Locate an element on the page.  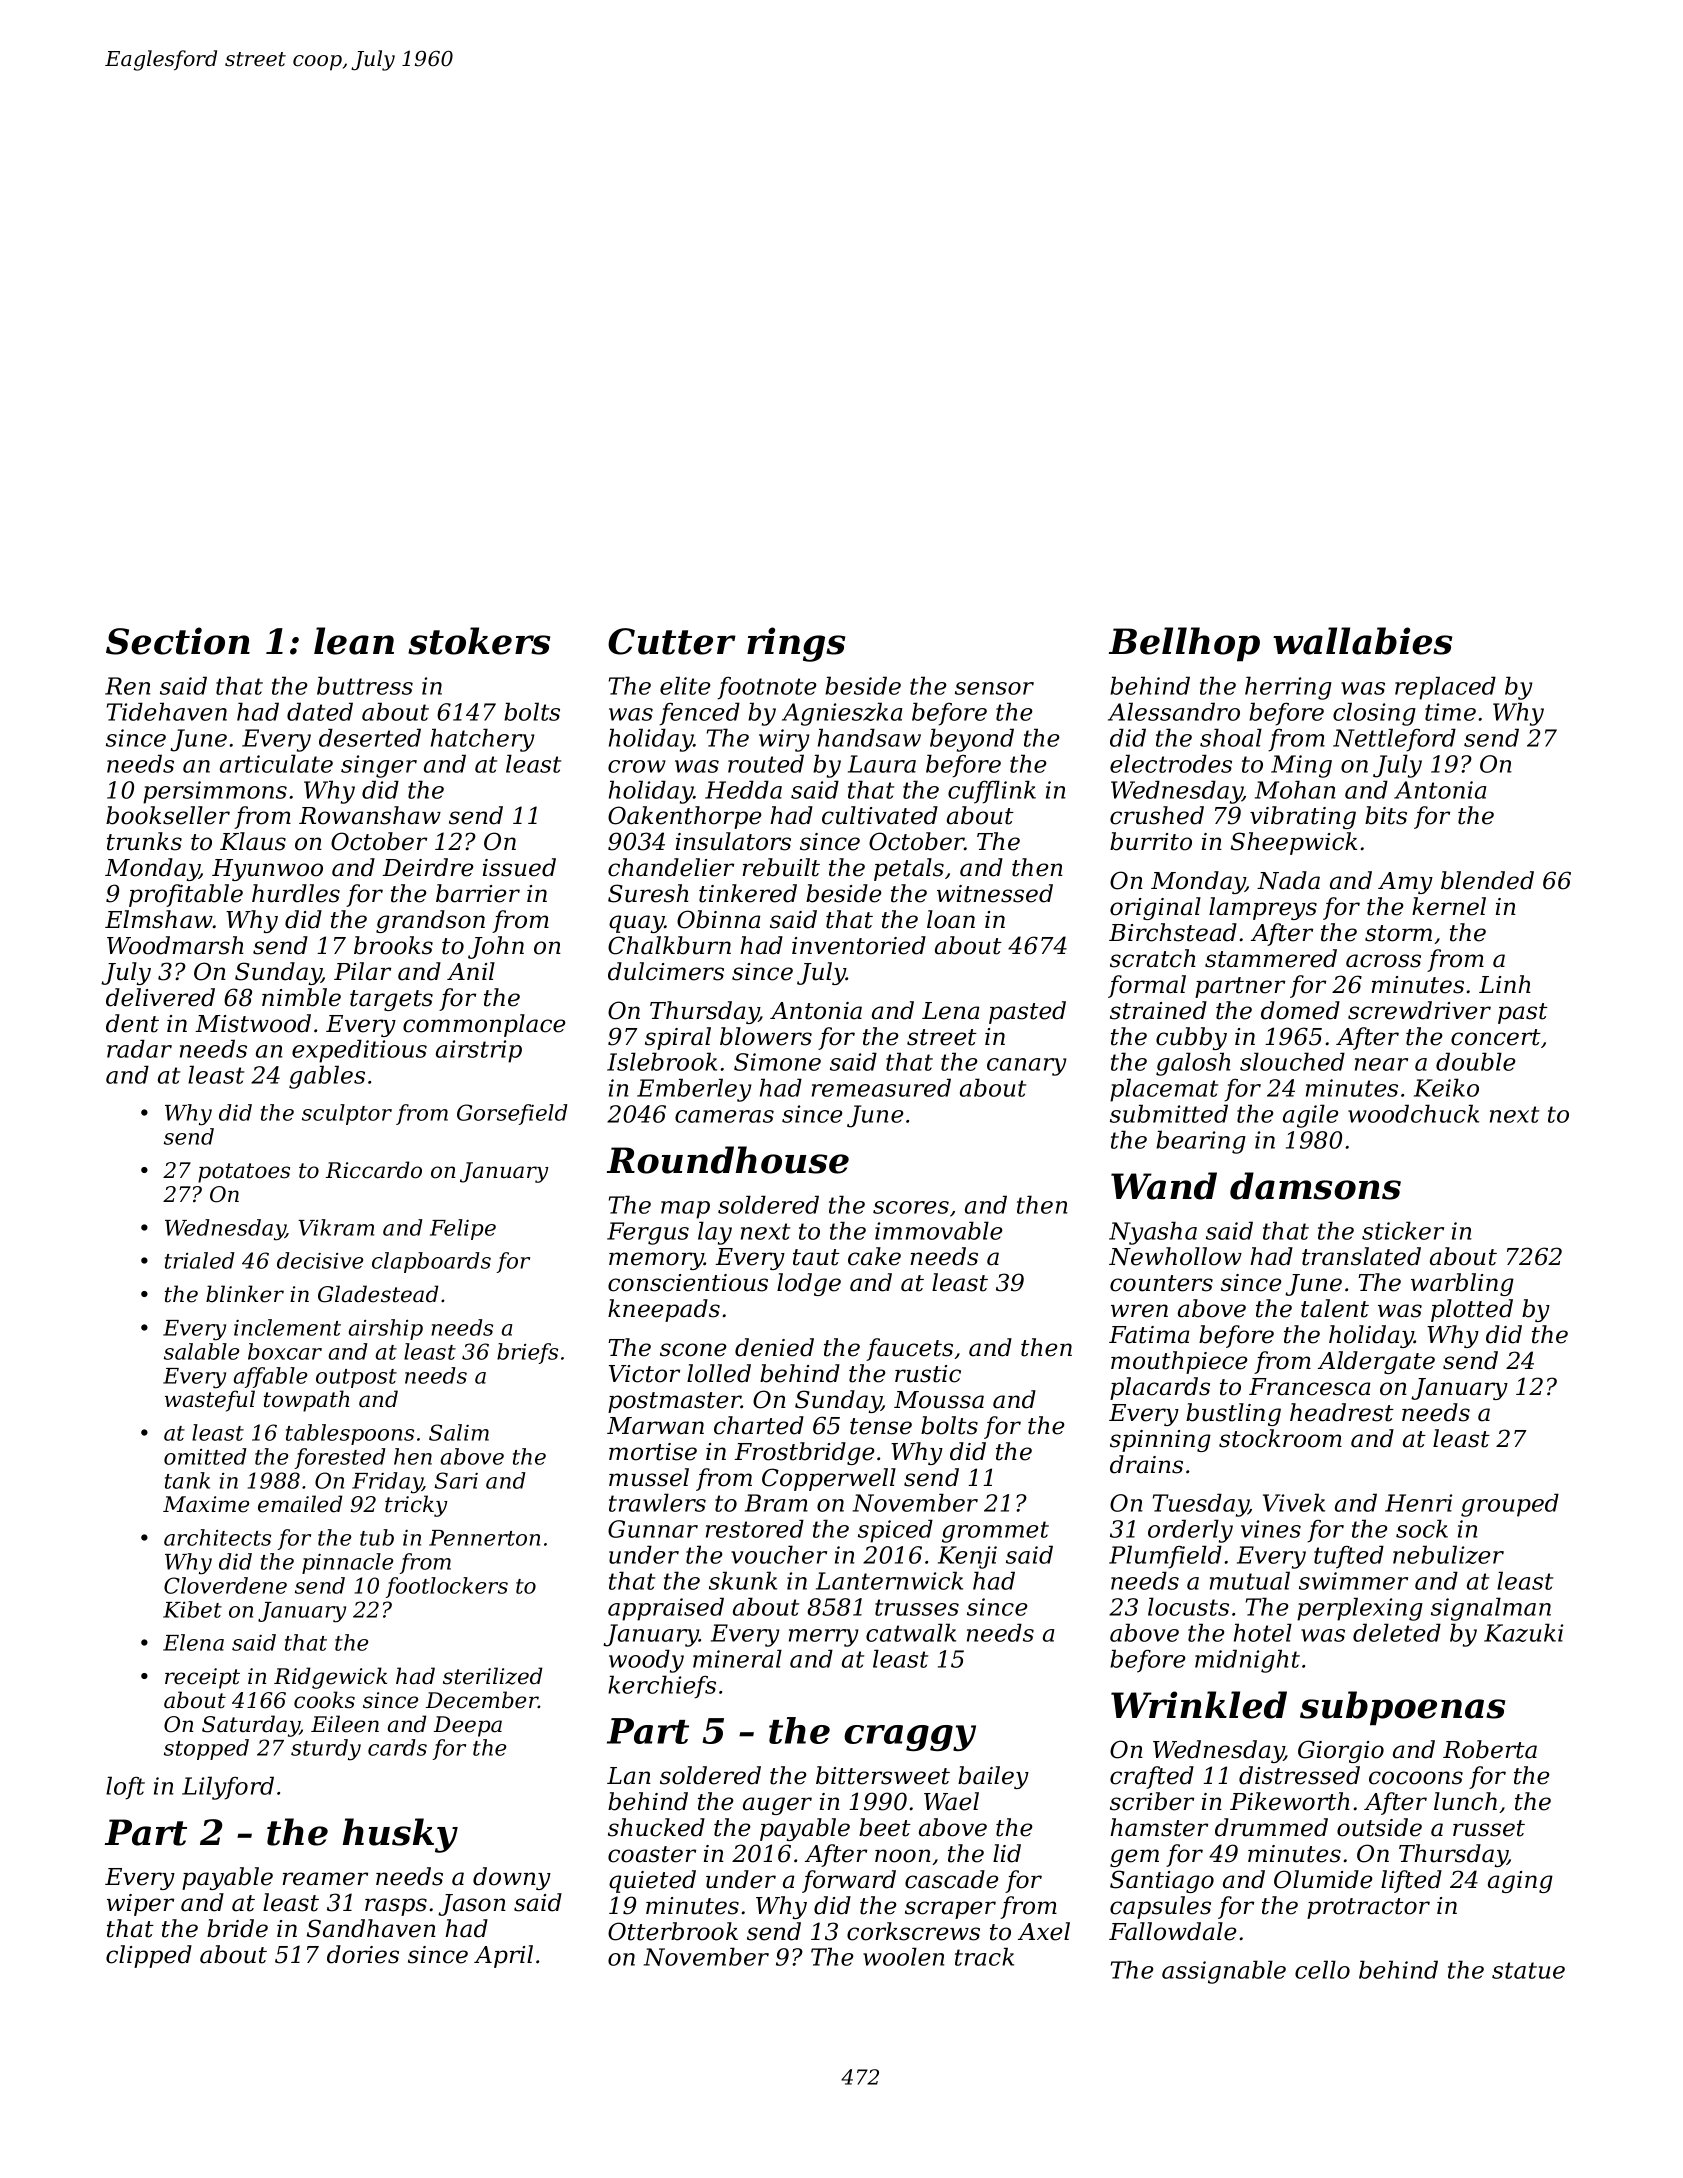
Oakenthorpe is located at coordinates (685, 817).
